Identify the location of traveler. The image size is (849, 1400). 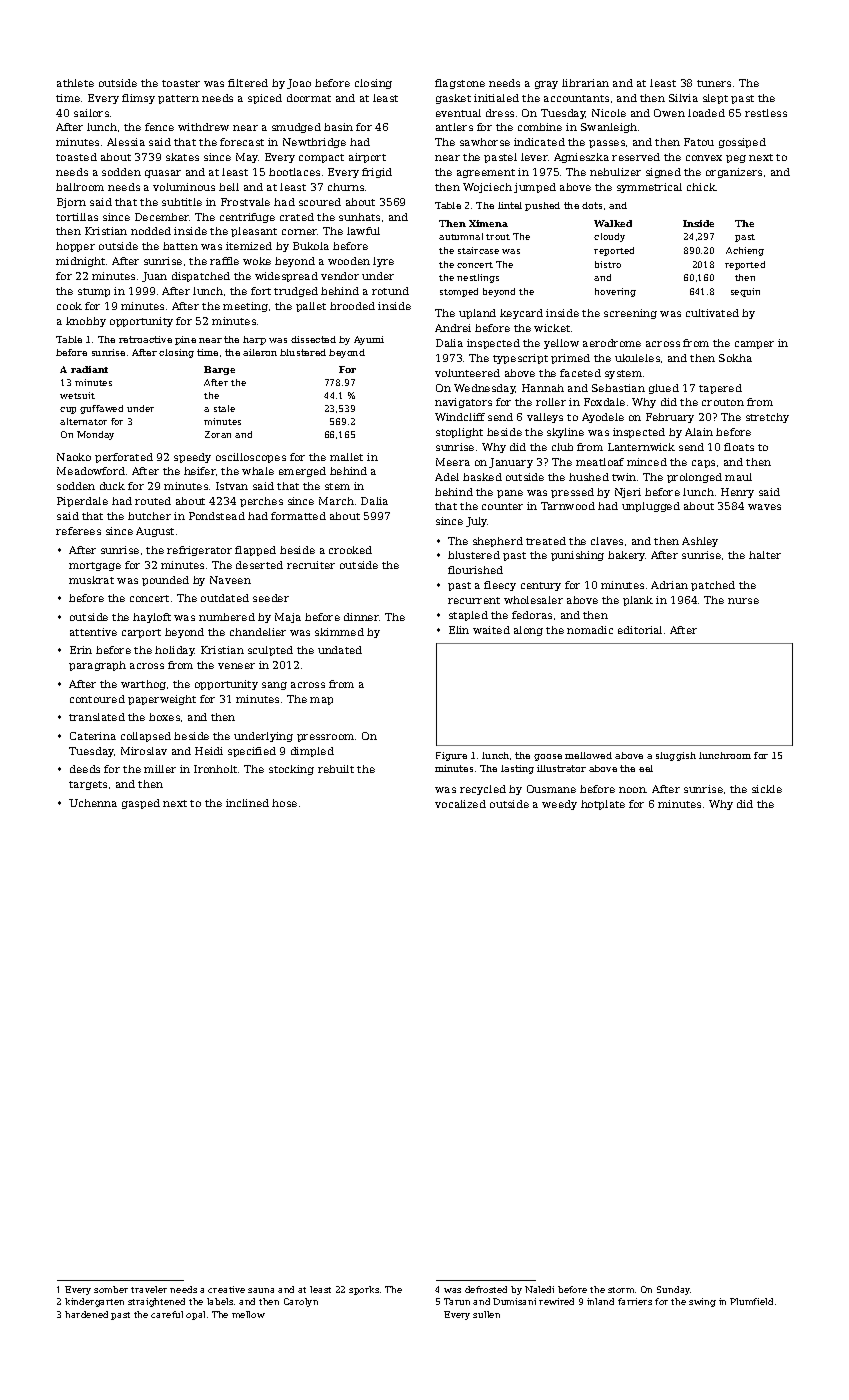
(149, 1289).
